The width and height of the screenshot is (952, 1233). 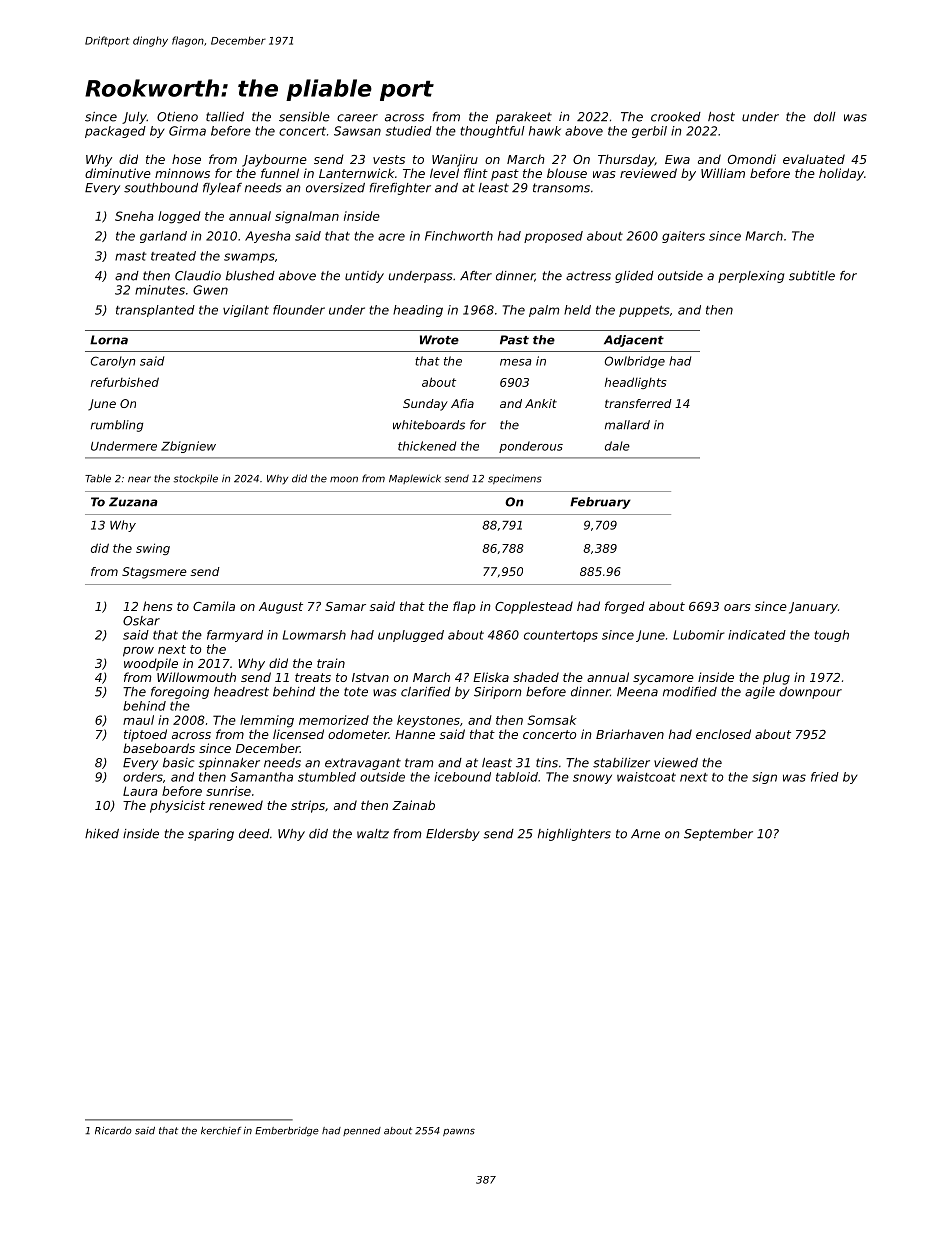 What do you see at coordinates (362, 1131) in the screenshot?
I see `penned` at bounding box center [362, 1131].
